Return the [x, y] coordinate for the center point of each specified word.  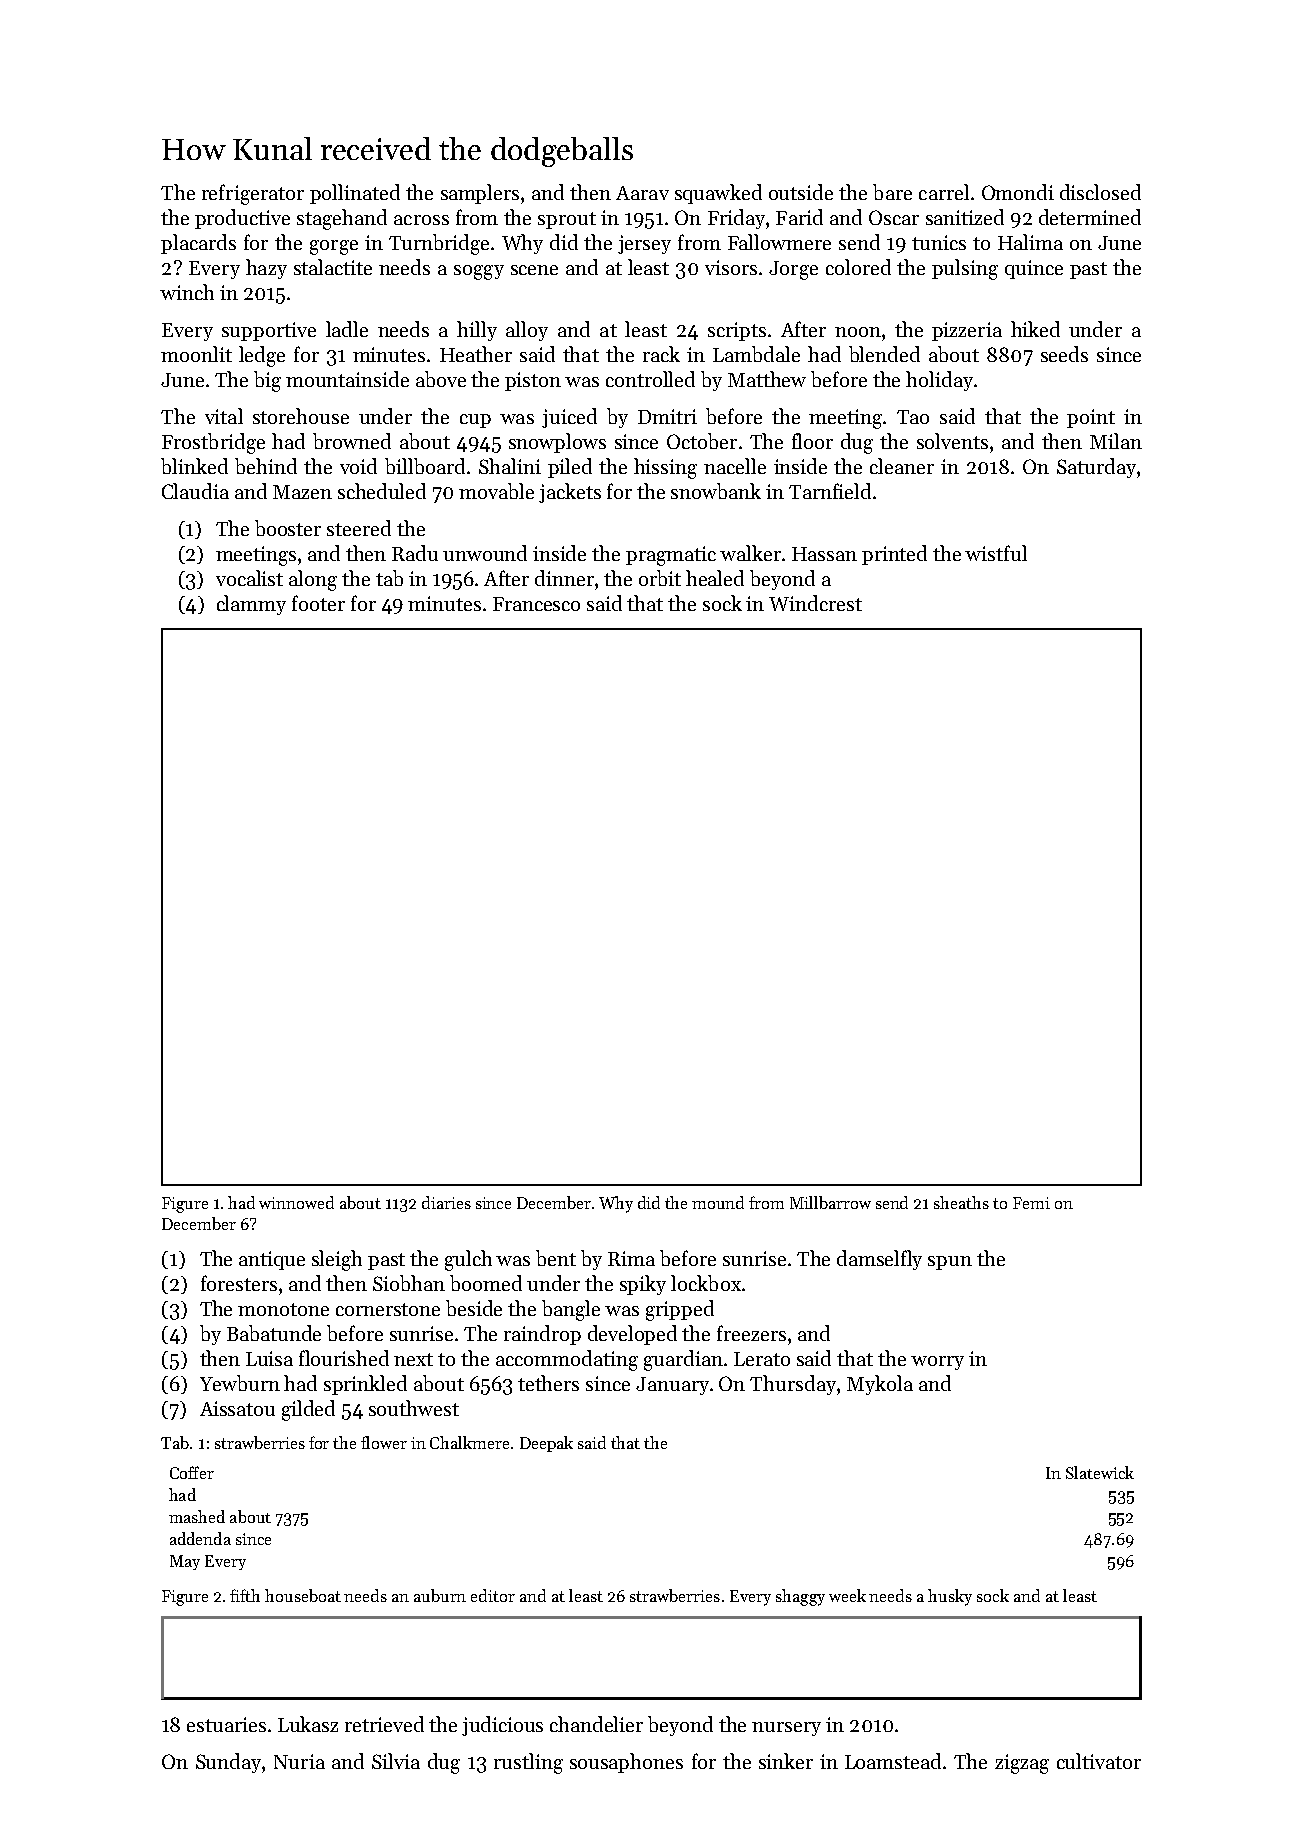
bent [556, 1258]
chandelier [596, 1724]
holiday [939, 381]
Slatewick [1100, 1472]
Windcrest [815, 603]
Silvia [396, 1761]
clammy [251, 605]
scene [534, 270]
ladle [347, 329]
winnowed [296, 1202]
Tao [913, 417]
